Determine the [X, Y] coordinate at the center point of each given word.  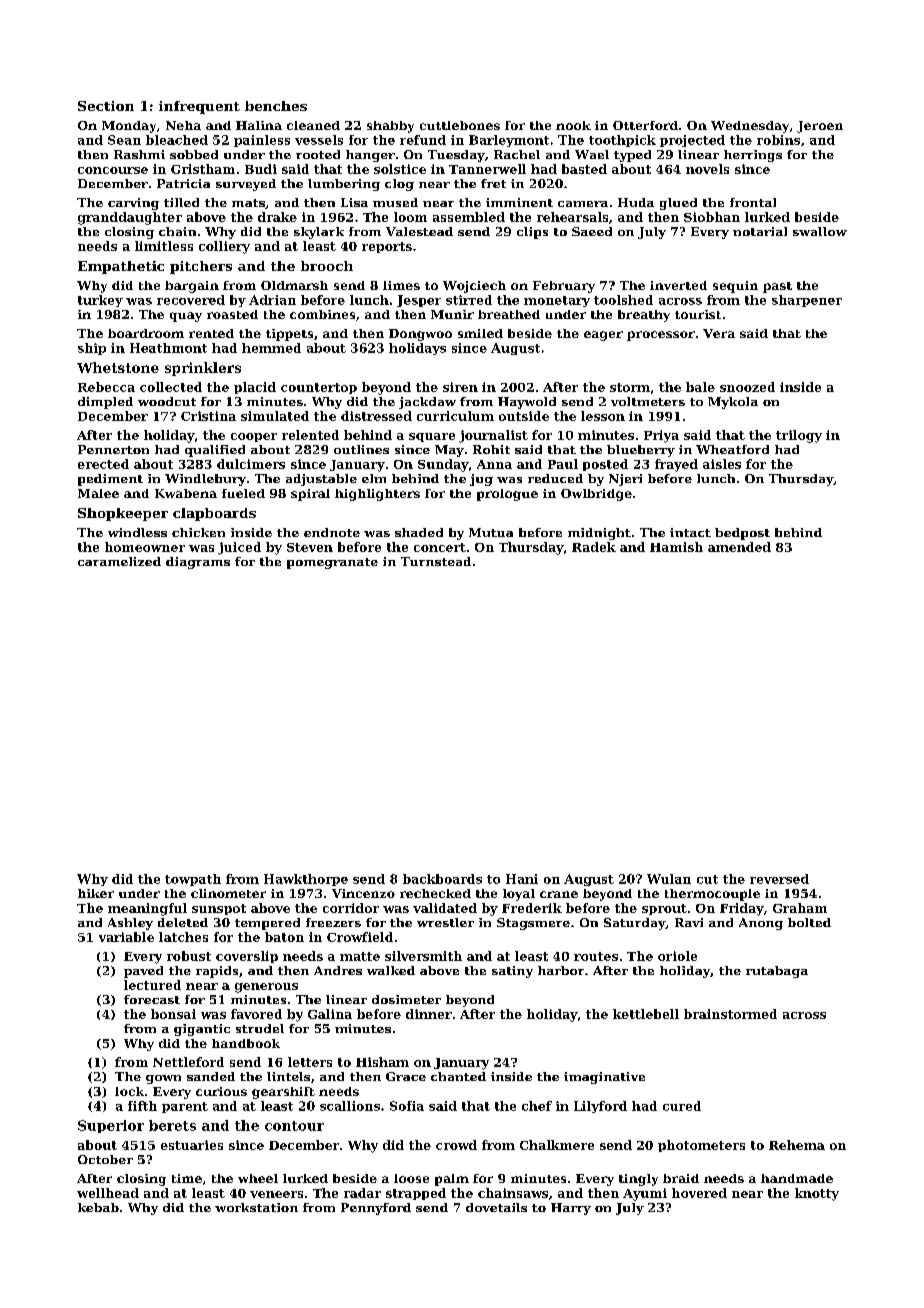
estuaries [192, 1145]
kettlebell [646, 1014]
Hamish [676, 547]
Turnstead [436, 561]
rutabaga [777, 972]
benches [276, 106]
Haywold [527, 403]
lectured [152, 985]
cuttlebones [460, 125]
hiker [96, 893]
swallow [820, 231]
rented [211, 333]
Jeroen [820, 127]
